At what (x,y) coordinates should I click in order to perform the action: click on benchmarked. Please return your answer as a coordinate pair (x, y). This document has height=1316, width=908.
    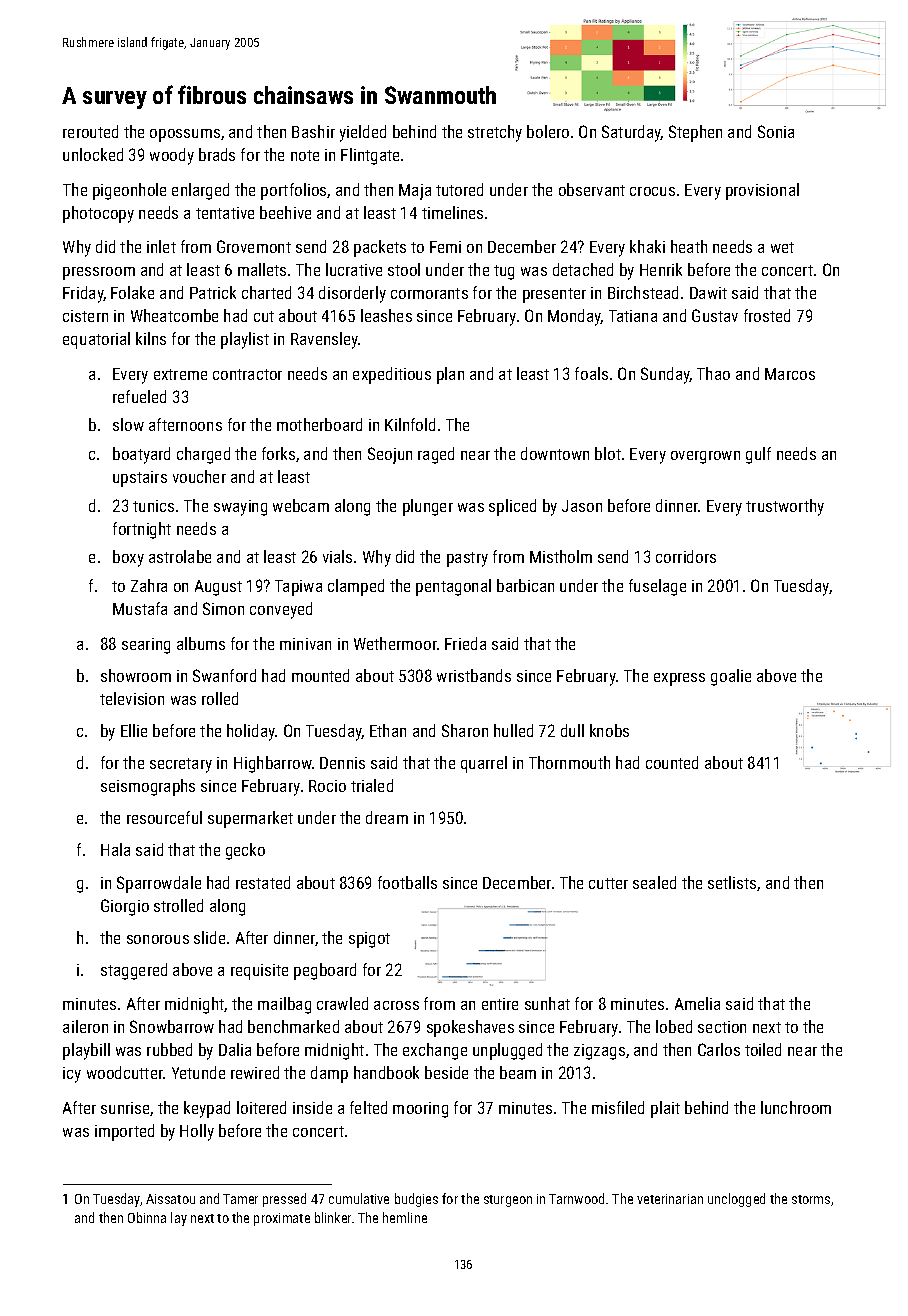
    Looking at the image, I should click on (293, 1026).
